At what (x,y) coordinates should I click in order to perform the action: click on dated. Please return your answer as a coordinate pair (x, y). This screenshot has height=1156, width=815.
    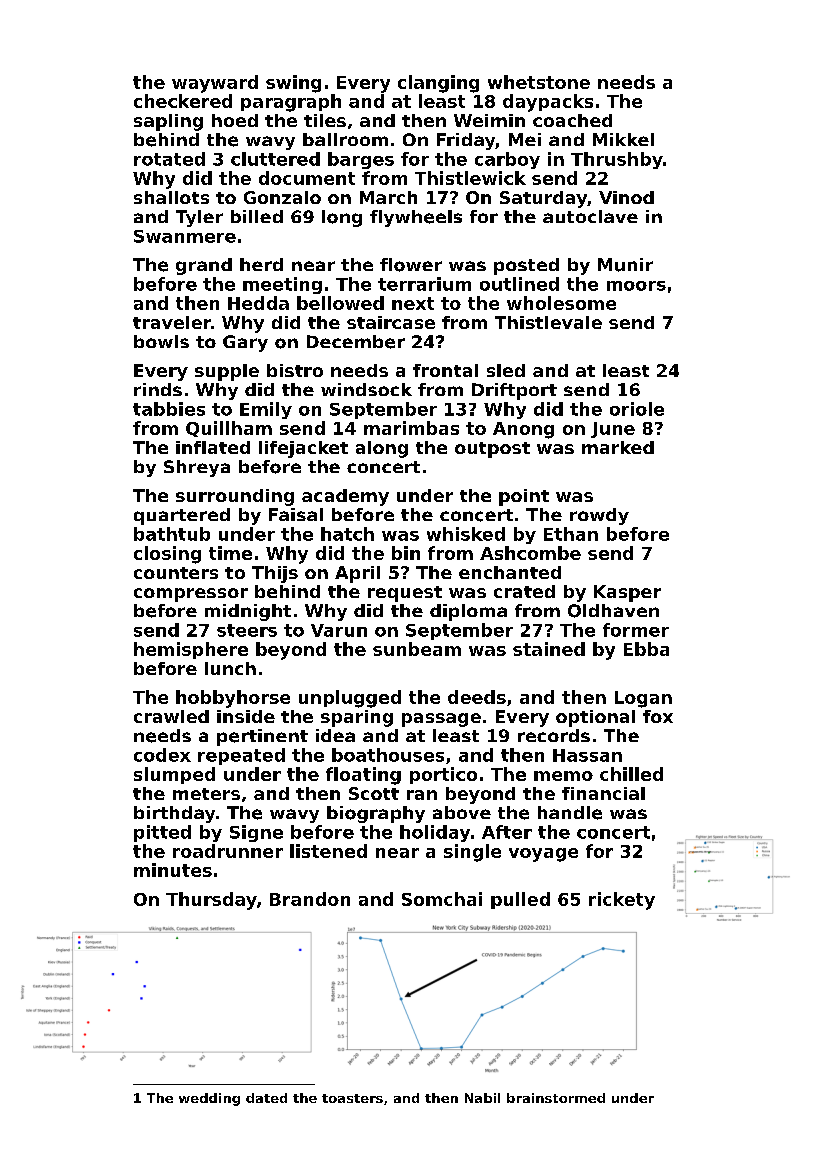
    Looking at the image, I should click on (266, 1098).
